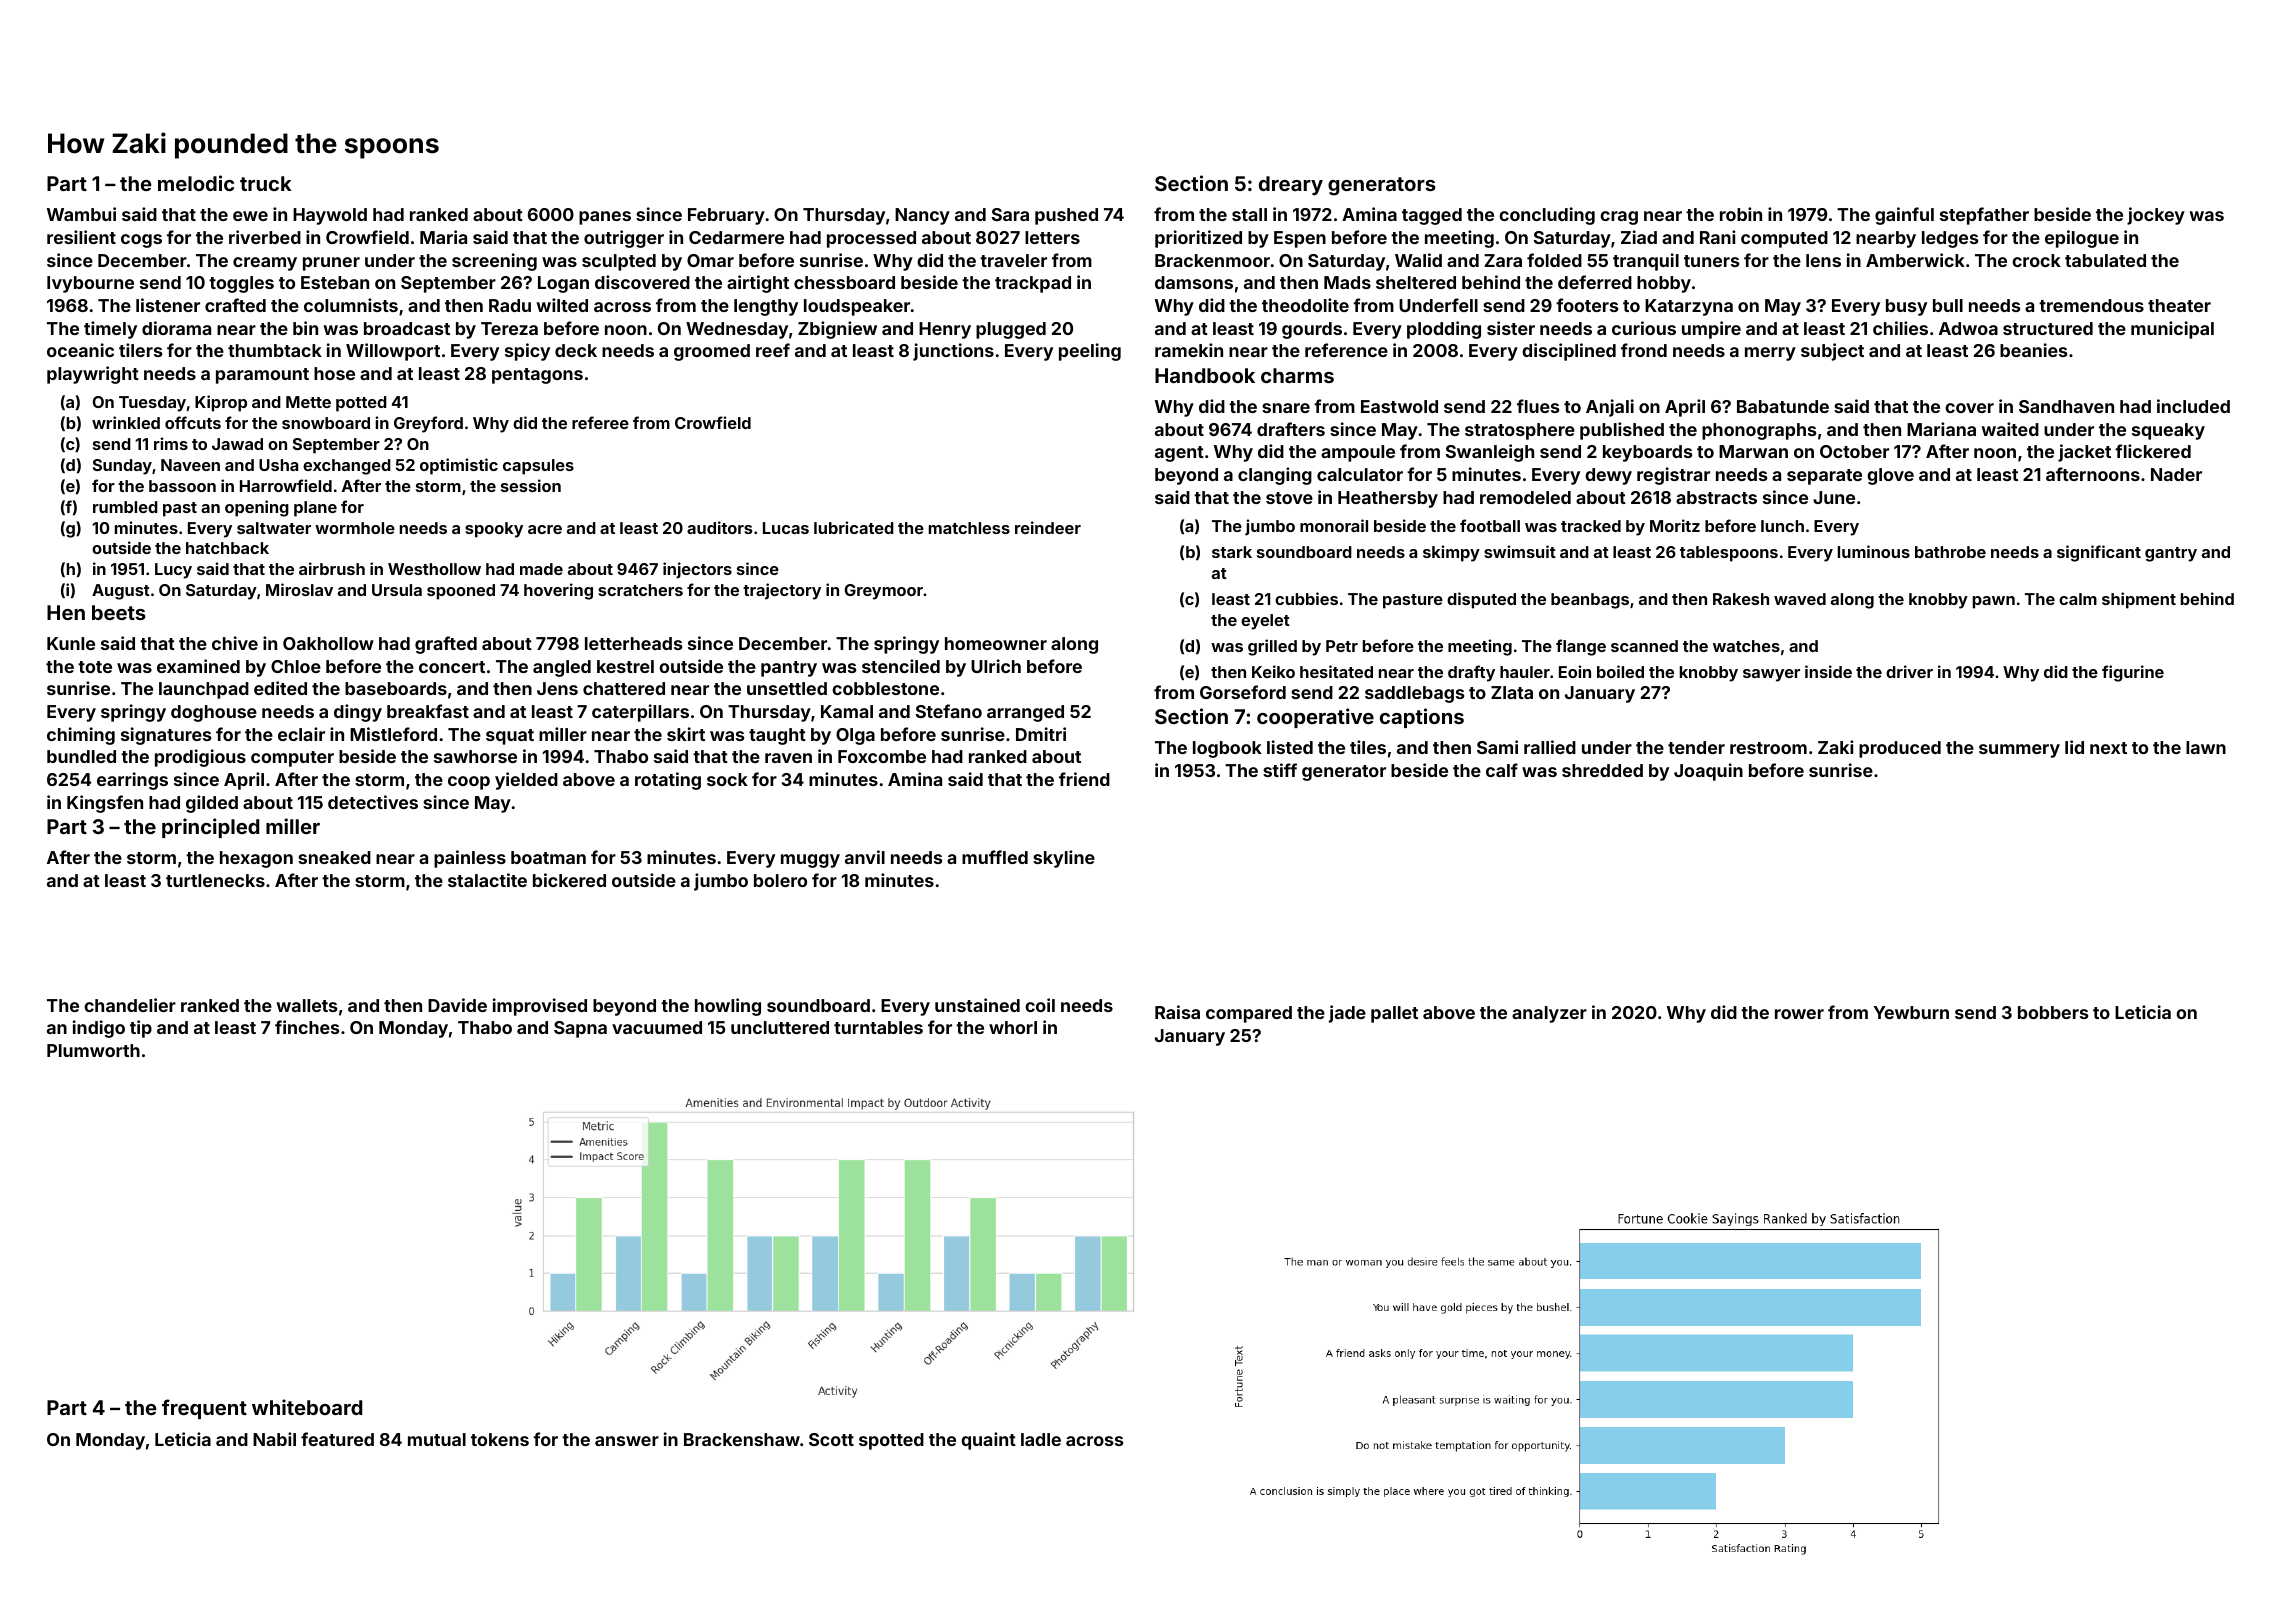 This screenshot has width=2282, height=1614. Describe the element at coordinates (2108, 748) in the screenshot. I see `next` at that location.
